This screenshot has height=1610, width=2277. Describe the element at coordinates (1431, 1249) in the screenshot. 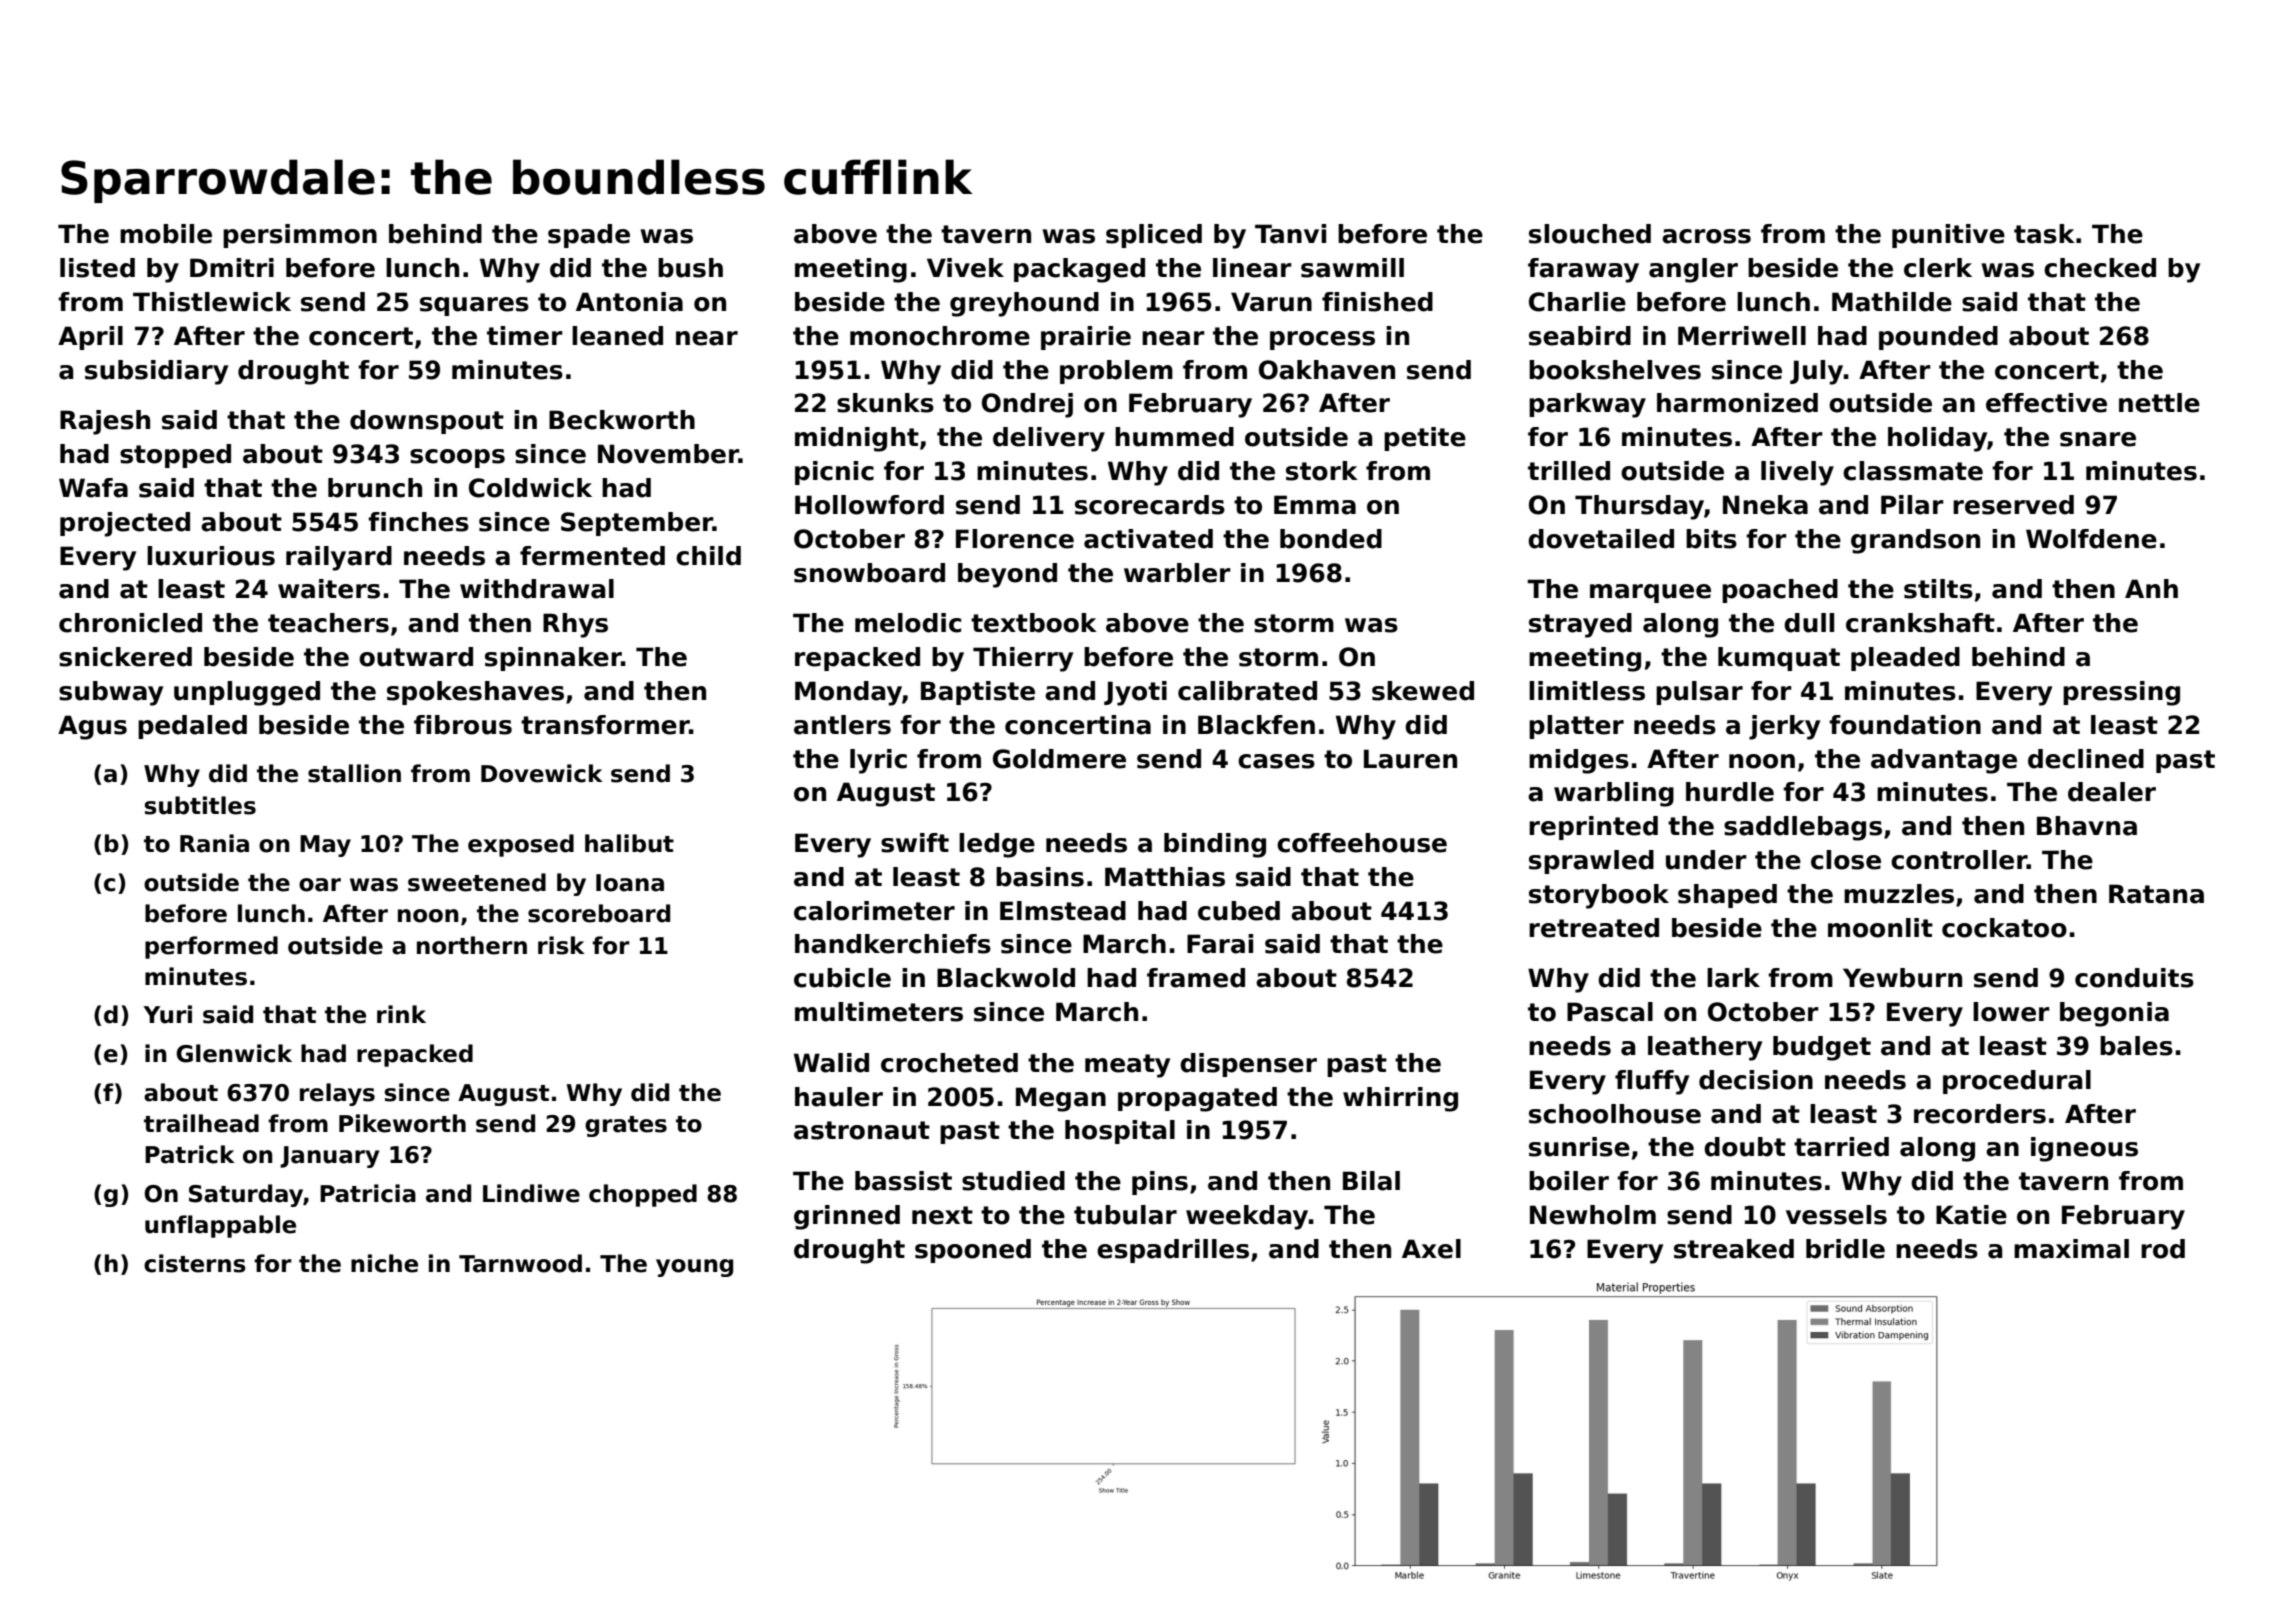

I see `Axel` at that location.
